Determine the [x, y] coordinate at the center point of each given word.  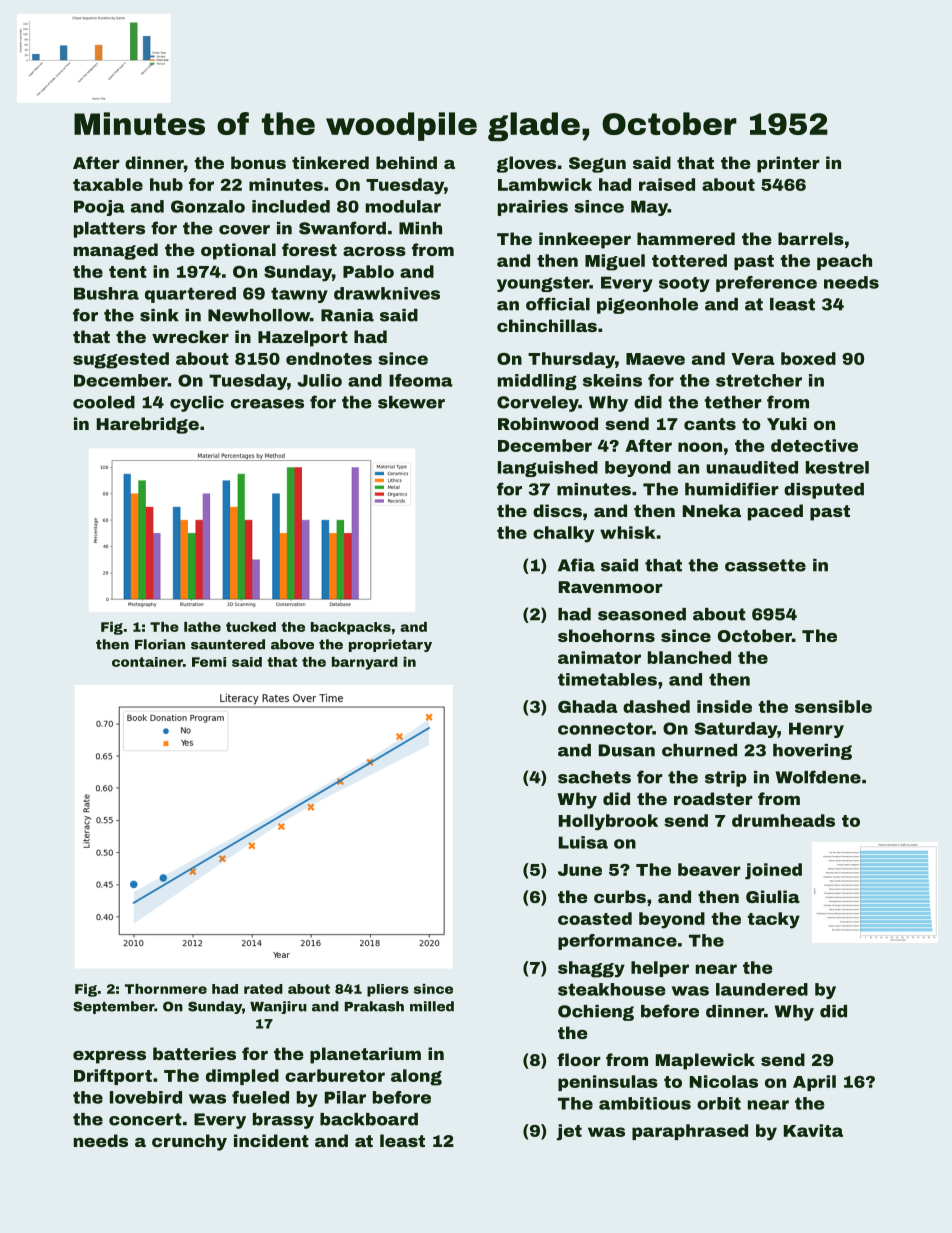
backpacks [351, 628]
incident [271, 1140]
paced [775, 512]
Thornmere [166, 989]
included [291, 206]
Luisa [583, 842]
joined [773, 871]
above [292, 644]
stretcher [759, 380]
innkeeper [585, 240]
